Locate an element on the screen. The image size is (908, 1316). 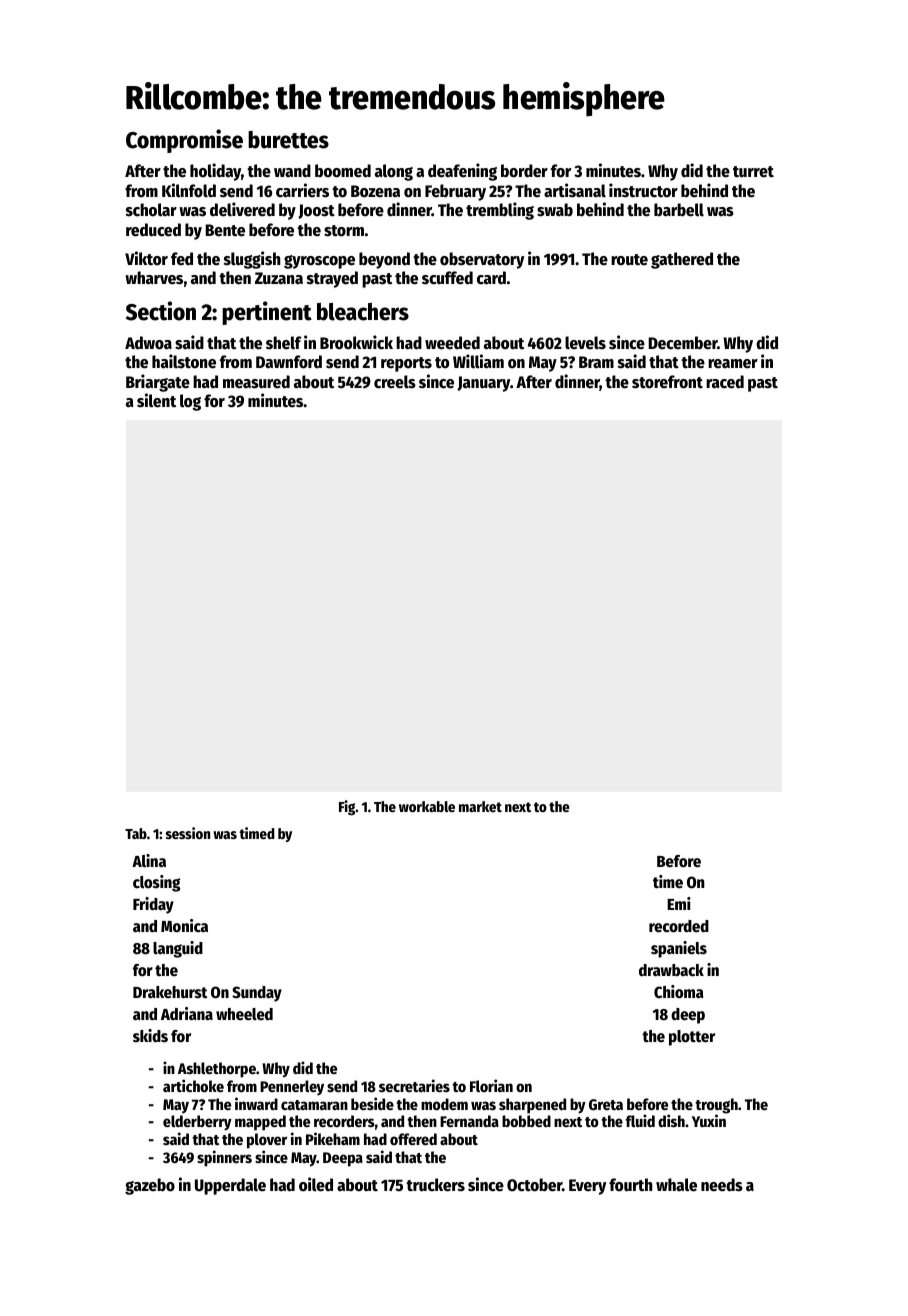
workable is located at coordinates (427, 806).
